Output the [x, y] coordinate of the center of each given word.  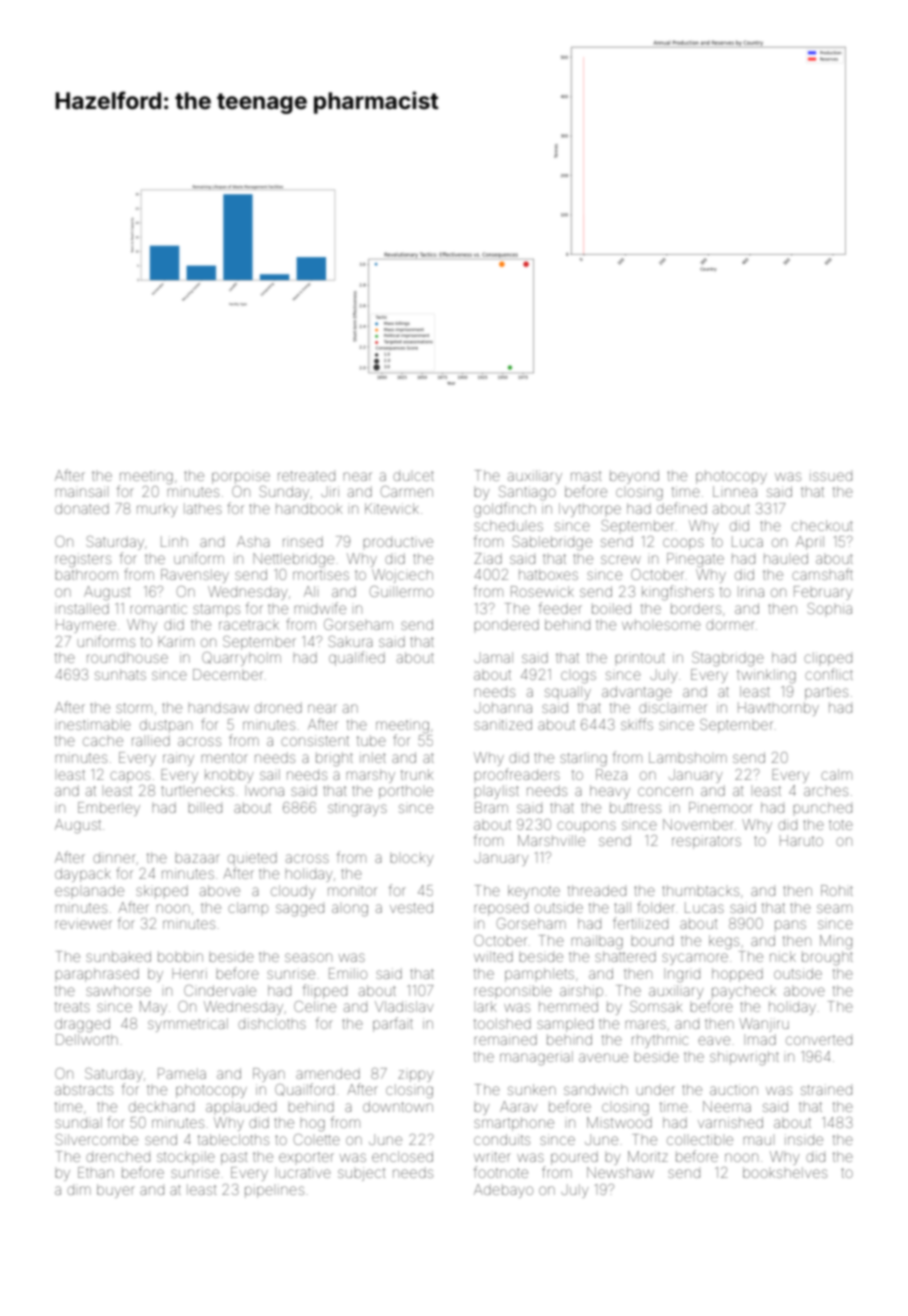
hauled [786, 558]
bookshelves [785, 1172]
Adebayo [503, 1191]
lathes [203, 508]
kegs [724, 942]
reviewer [83, 923]
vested [411, 907]
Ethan [96, 1172]
